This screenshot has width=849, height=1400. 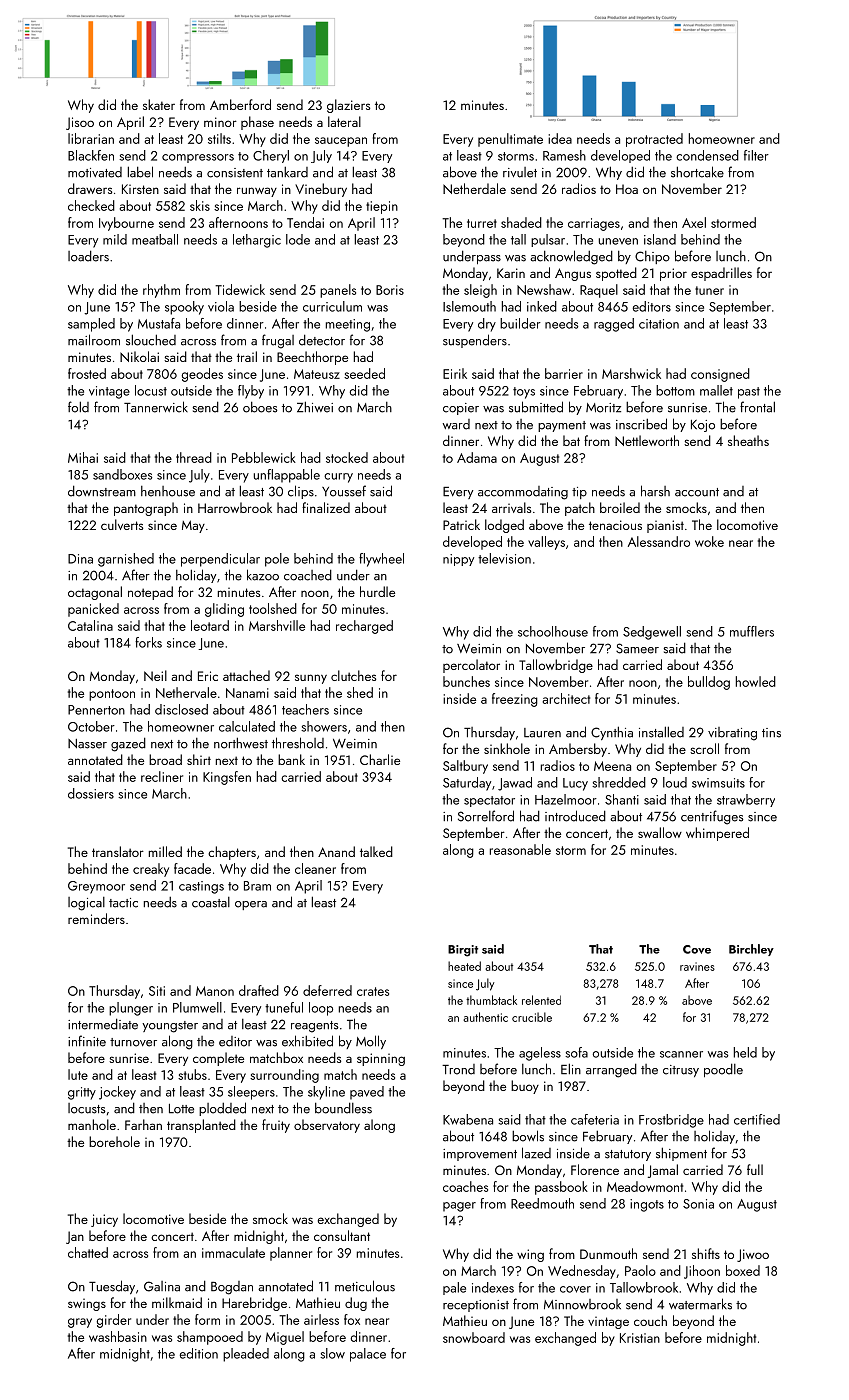 I want to click on Jiwoo, so click(x=753, y=1255).
